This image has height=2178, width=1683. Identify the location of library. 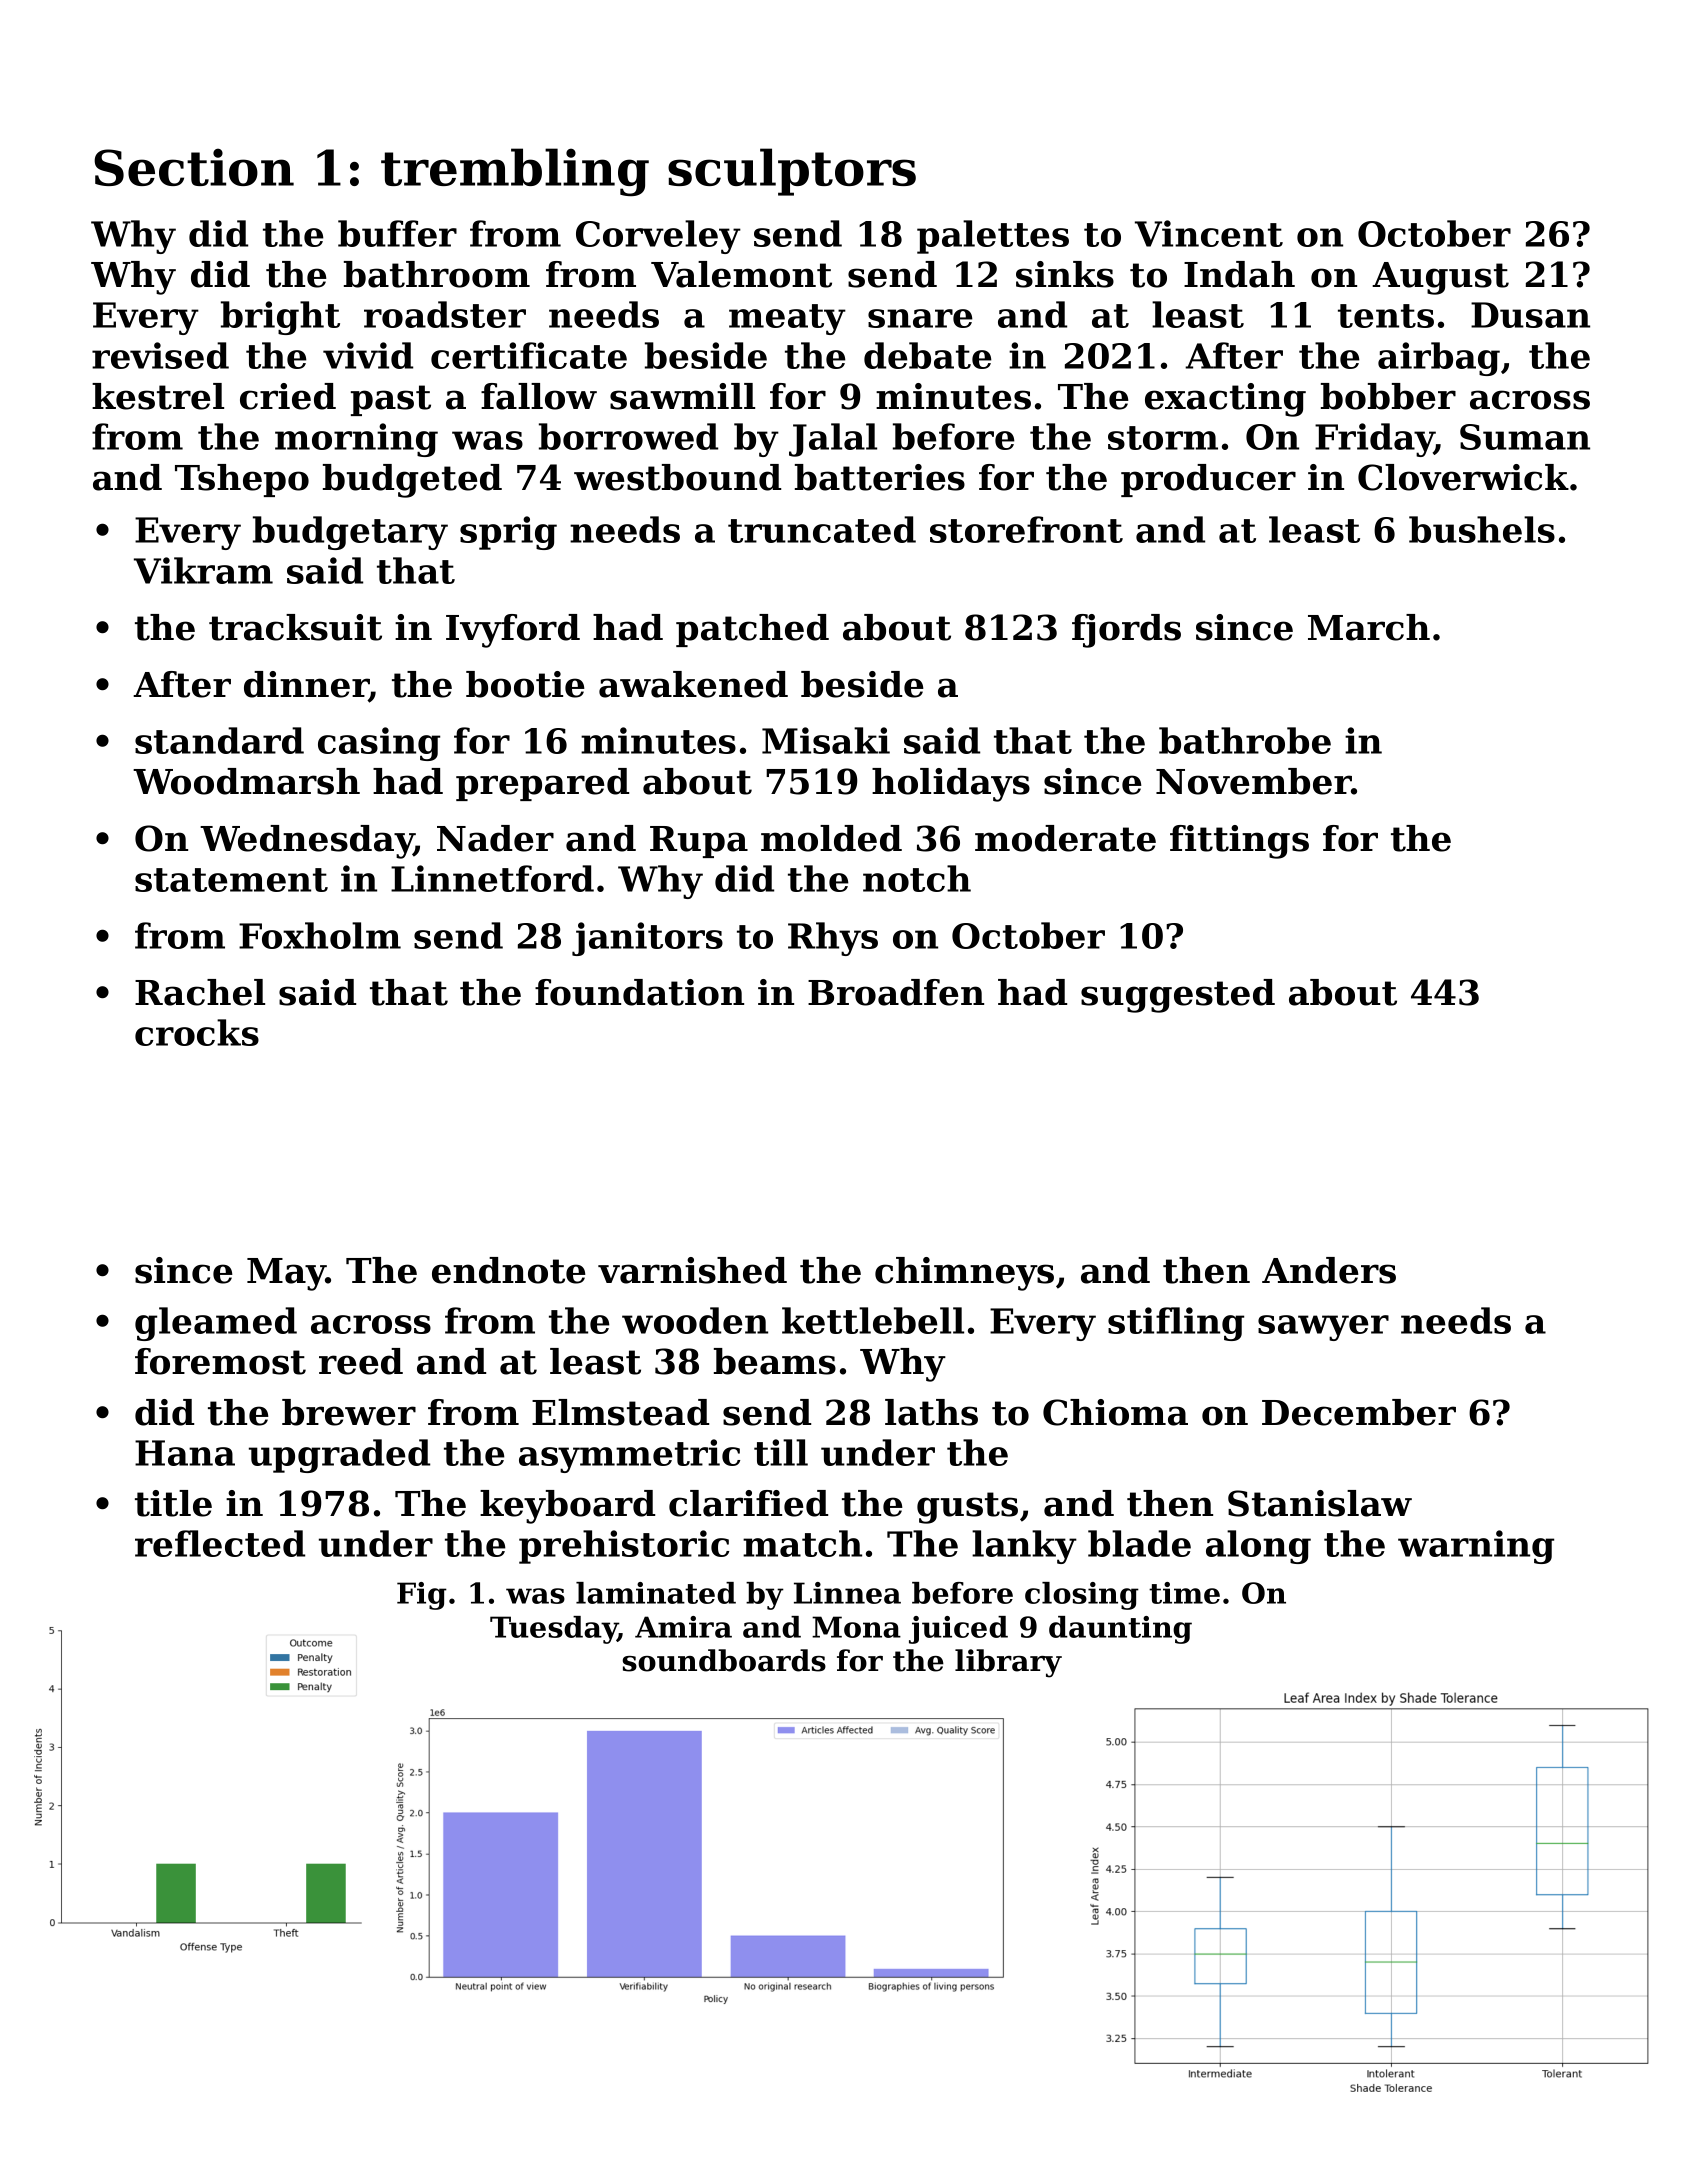
(1008, 1663).
